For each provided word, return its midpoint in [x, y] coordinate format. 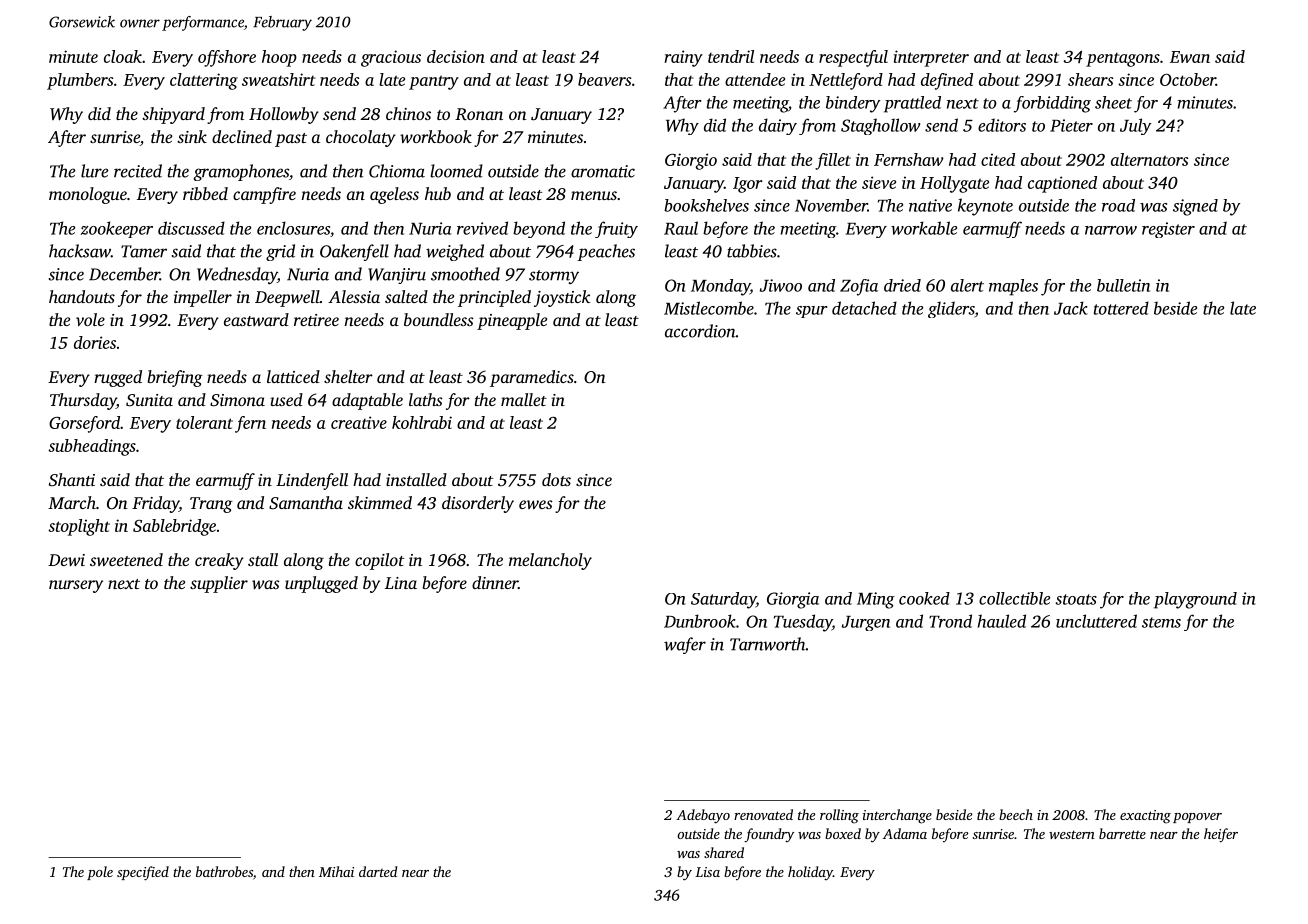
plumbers [80, 81]
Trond [950, 621]
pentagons [1123, 60]
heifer [1221, 835]
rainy [683, 58]
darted [378, 871]
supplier [219, 584]
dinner [495, 582]
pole [100, 873]
